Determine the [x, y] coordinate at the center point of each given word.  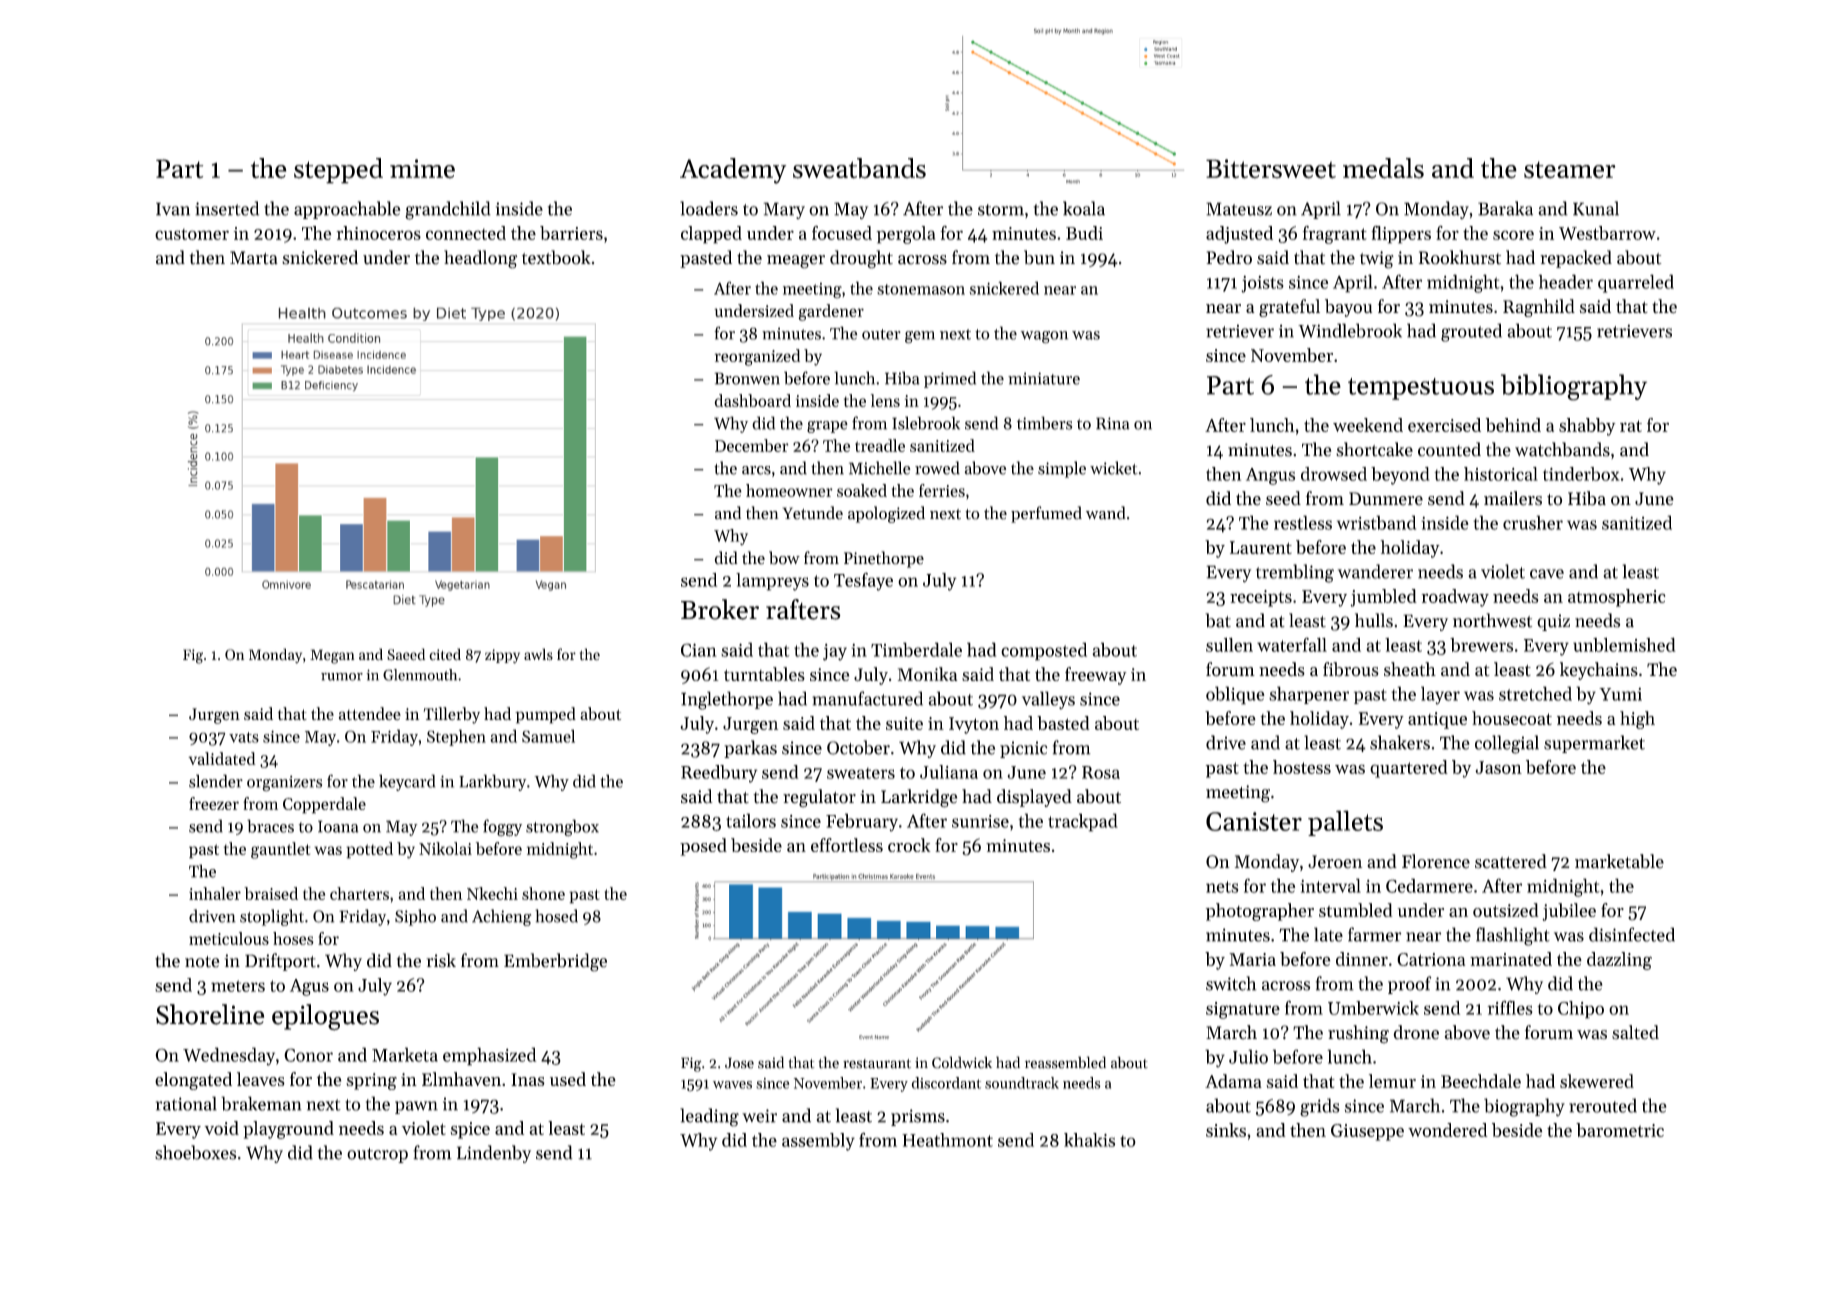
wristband [1376, 522]
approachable [347, 210]
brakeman [261, 1103]
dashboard [752, 400]
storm [1001, 210]
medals [1383, 168]
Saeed [406, 654]
